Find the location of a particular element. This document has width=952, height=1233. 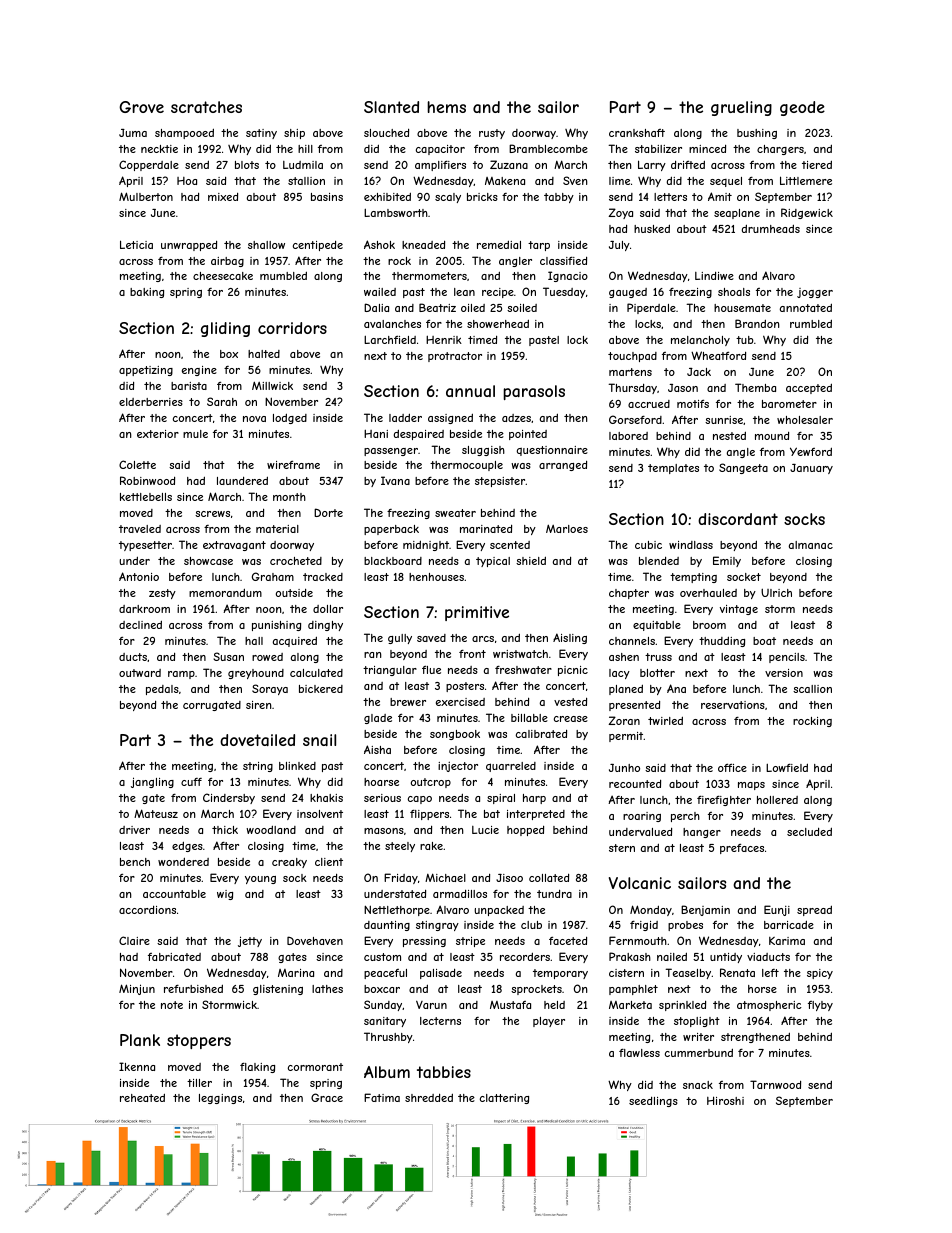

gully is located at coordinates (400, 639).
